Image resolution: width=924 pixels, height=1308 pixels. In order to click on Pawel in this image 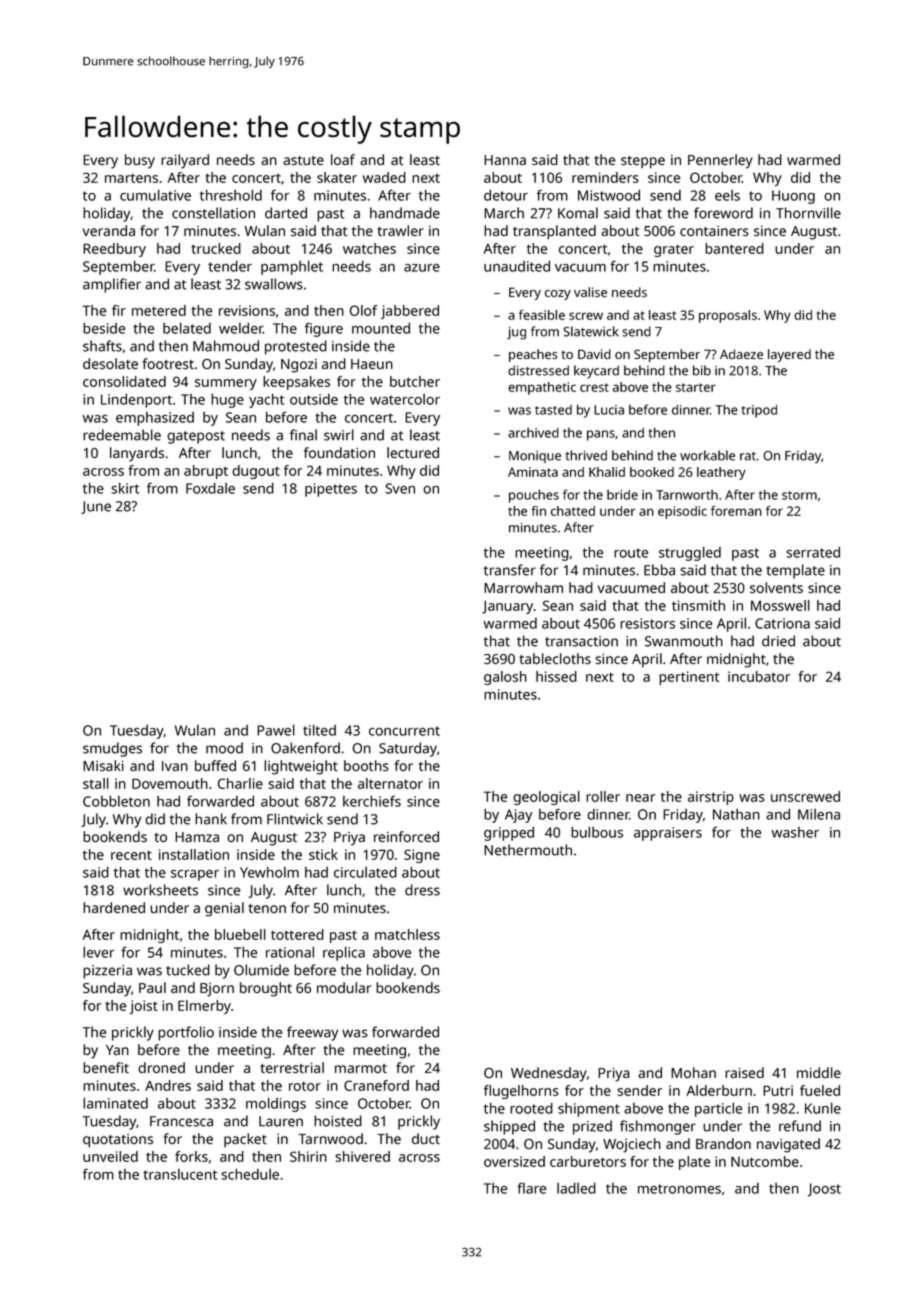, I will do `click(276, 730)`.
